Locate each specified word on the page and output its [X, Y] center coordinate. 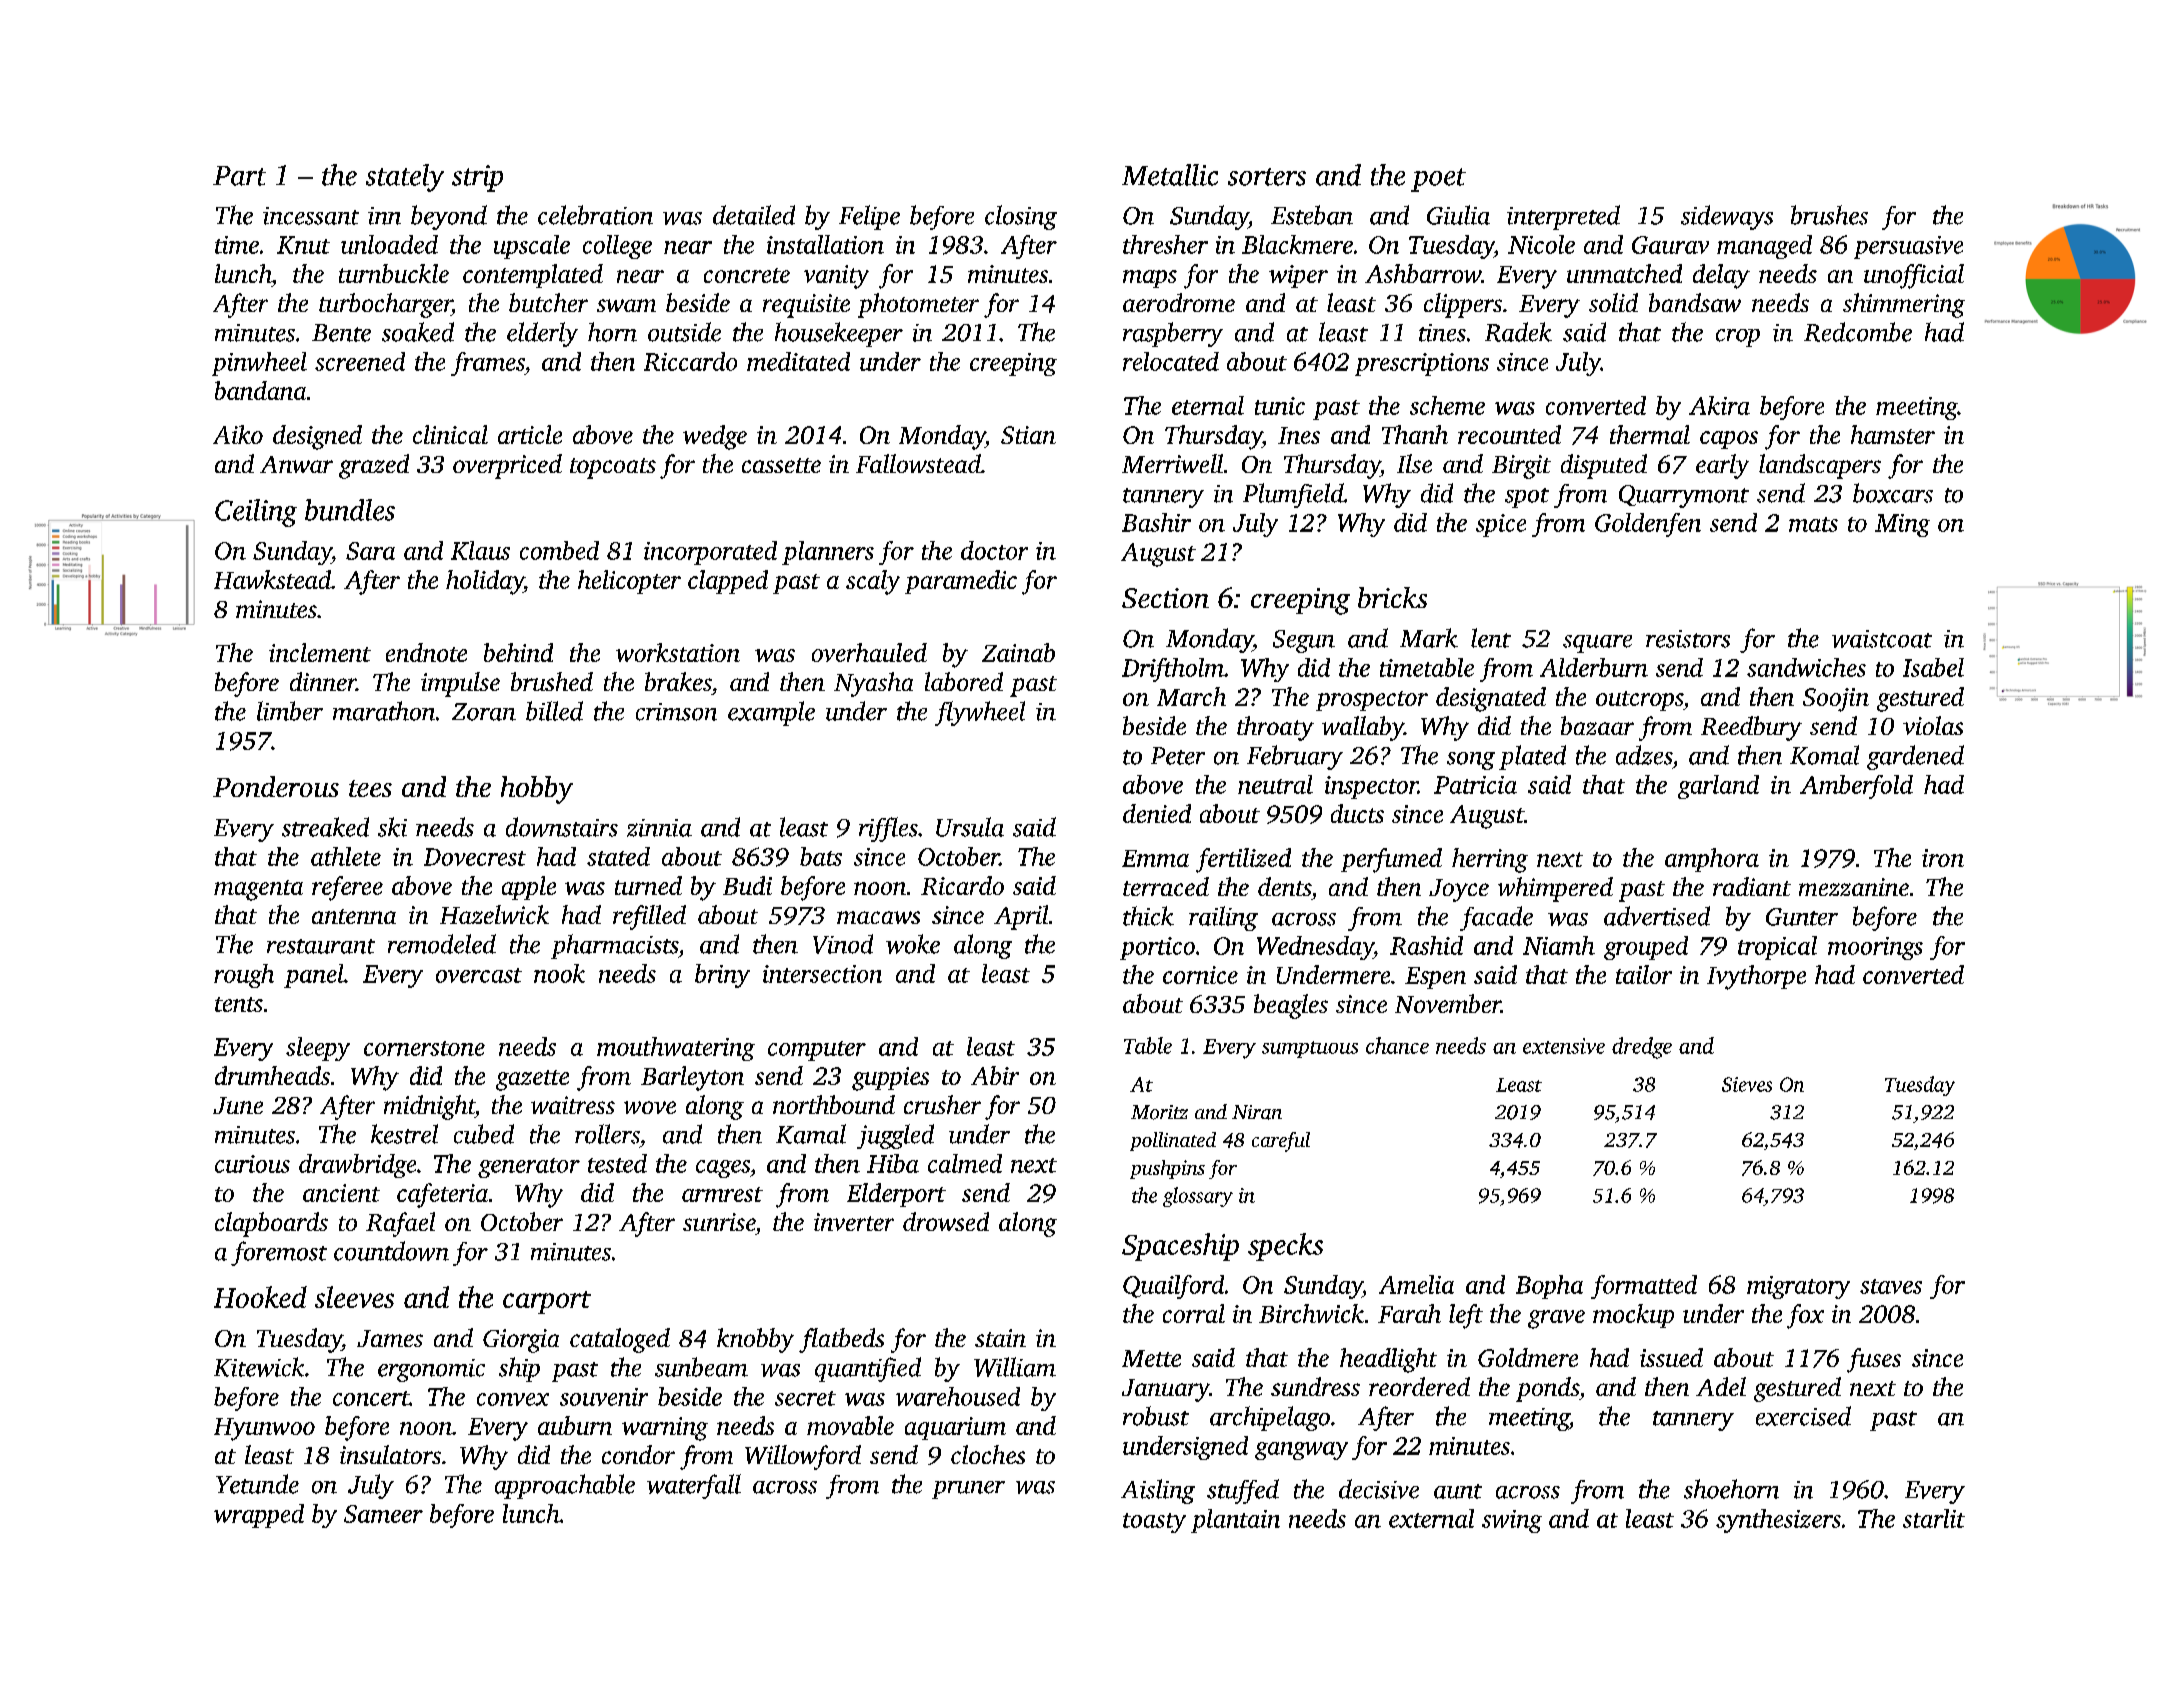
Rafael [400, 1224]
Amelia [1416, 1284]
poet [1438, 180]
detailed [754, 215]
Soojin [1836, 700]
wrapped [259, 1516]
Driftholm [1173, 670]
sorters [1267, 177]
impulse [460, 684]
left [1466, 1316]
